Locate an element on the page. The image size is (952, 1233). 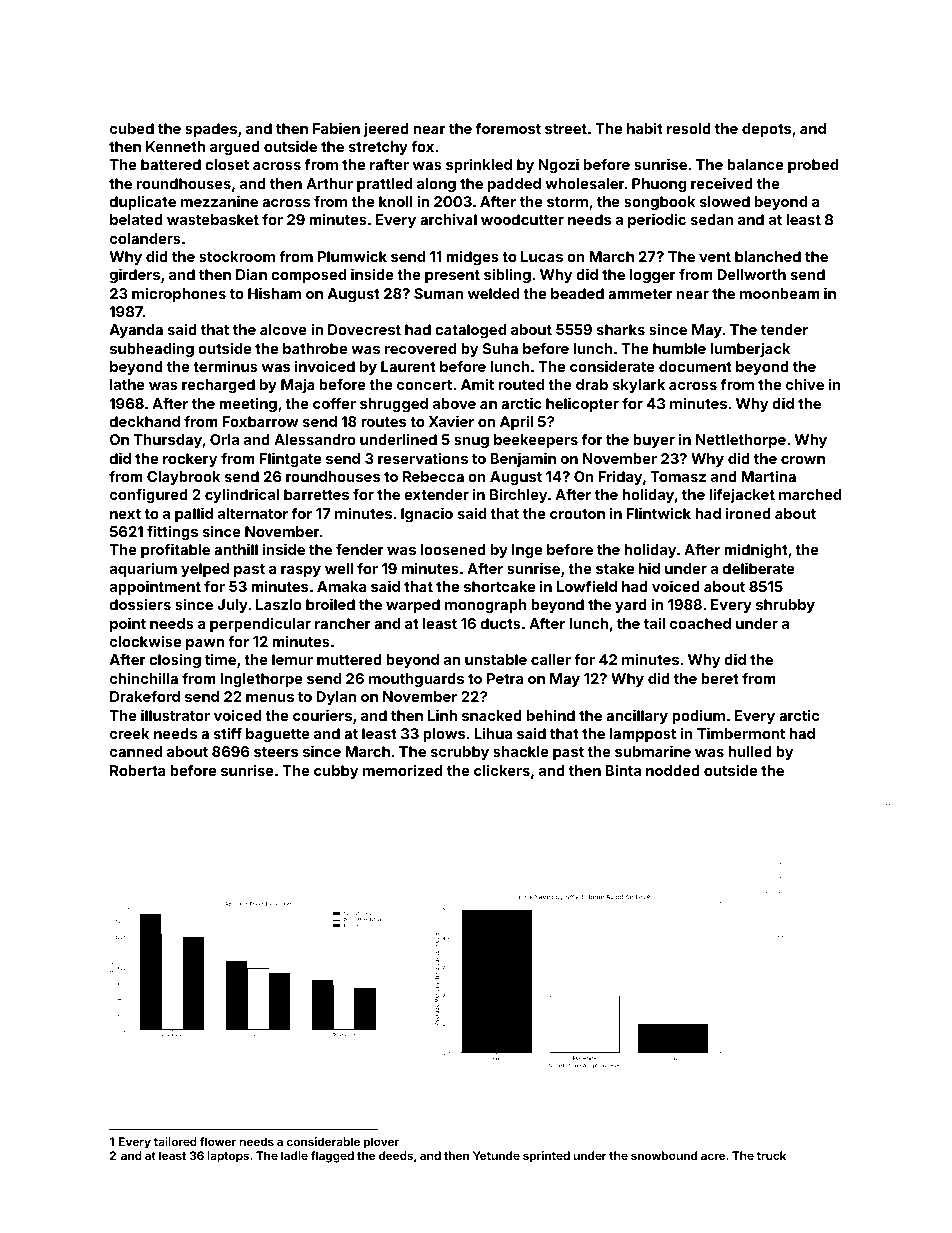
shrubby is located at coordinates (785, 606).
